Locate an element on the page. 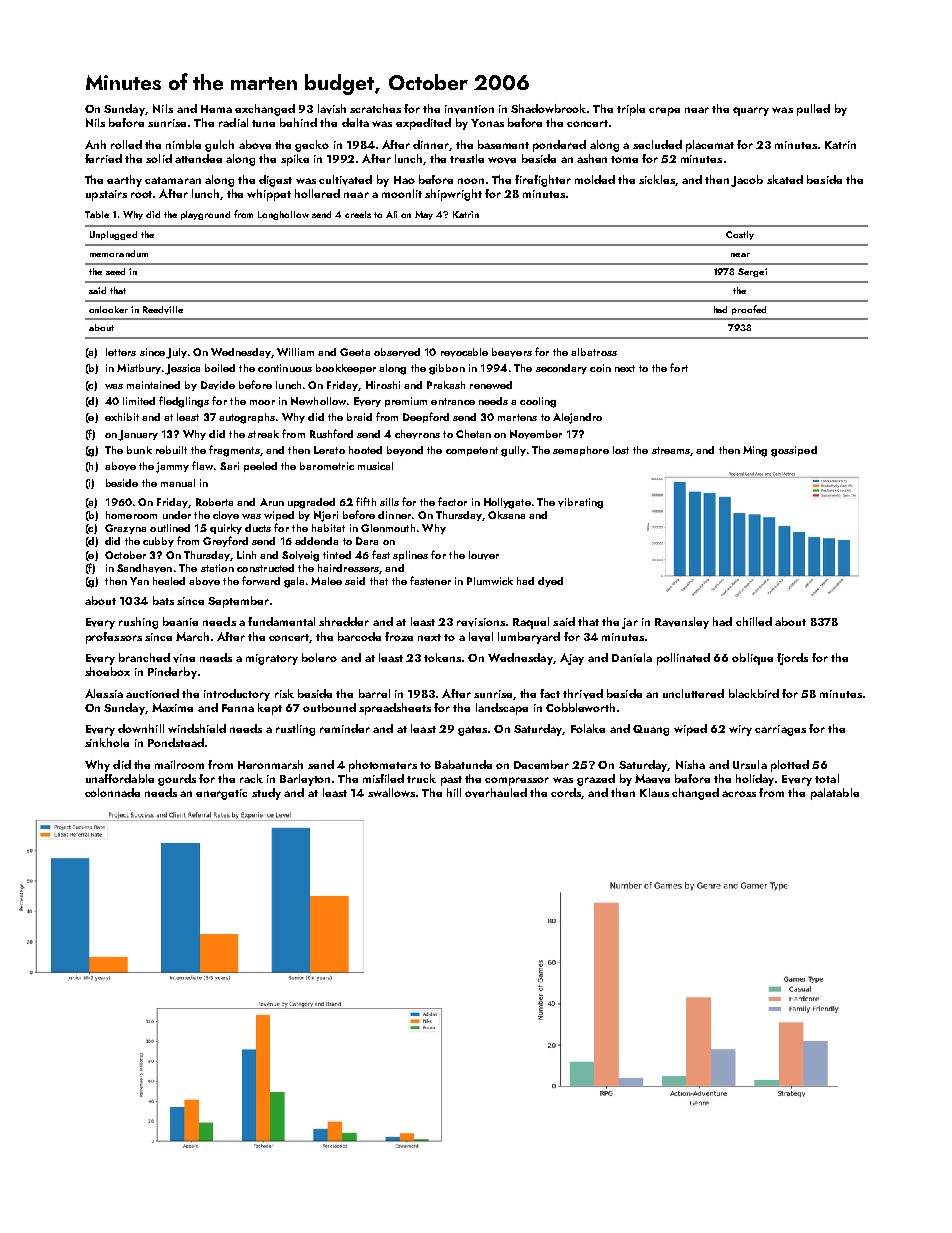 This document has width=952, height=1233. Reedville is located at coordinates (163, 310).
